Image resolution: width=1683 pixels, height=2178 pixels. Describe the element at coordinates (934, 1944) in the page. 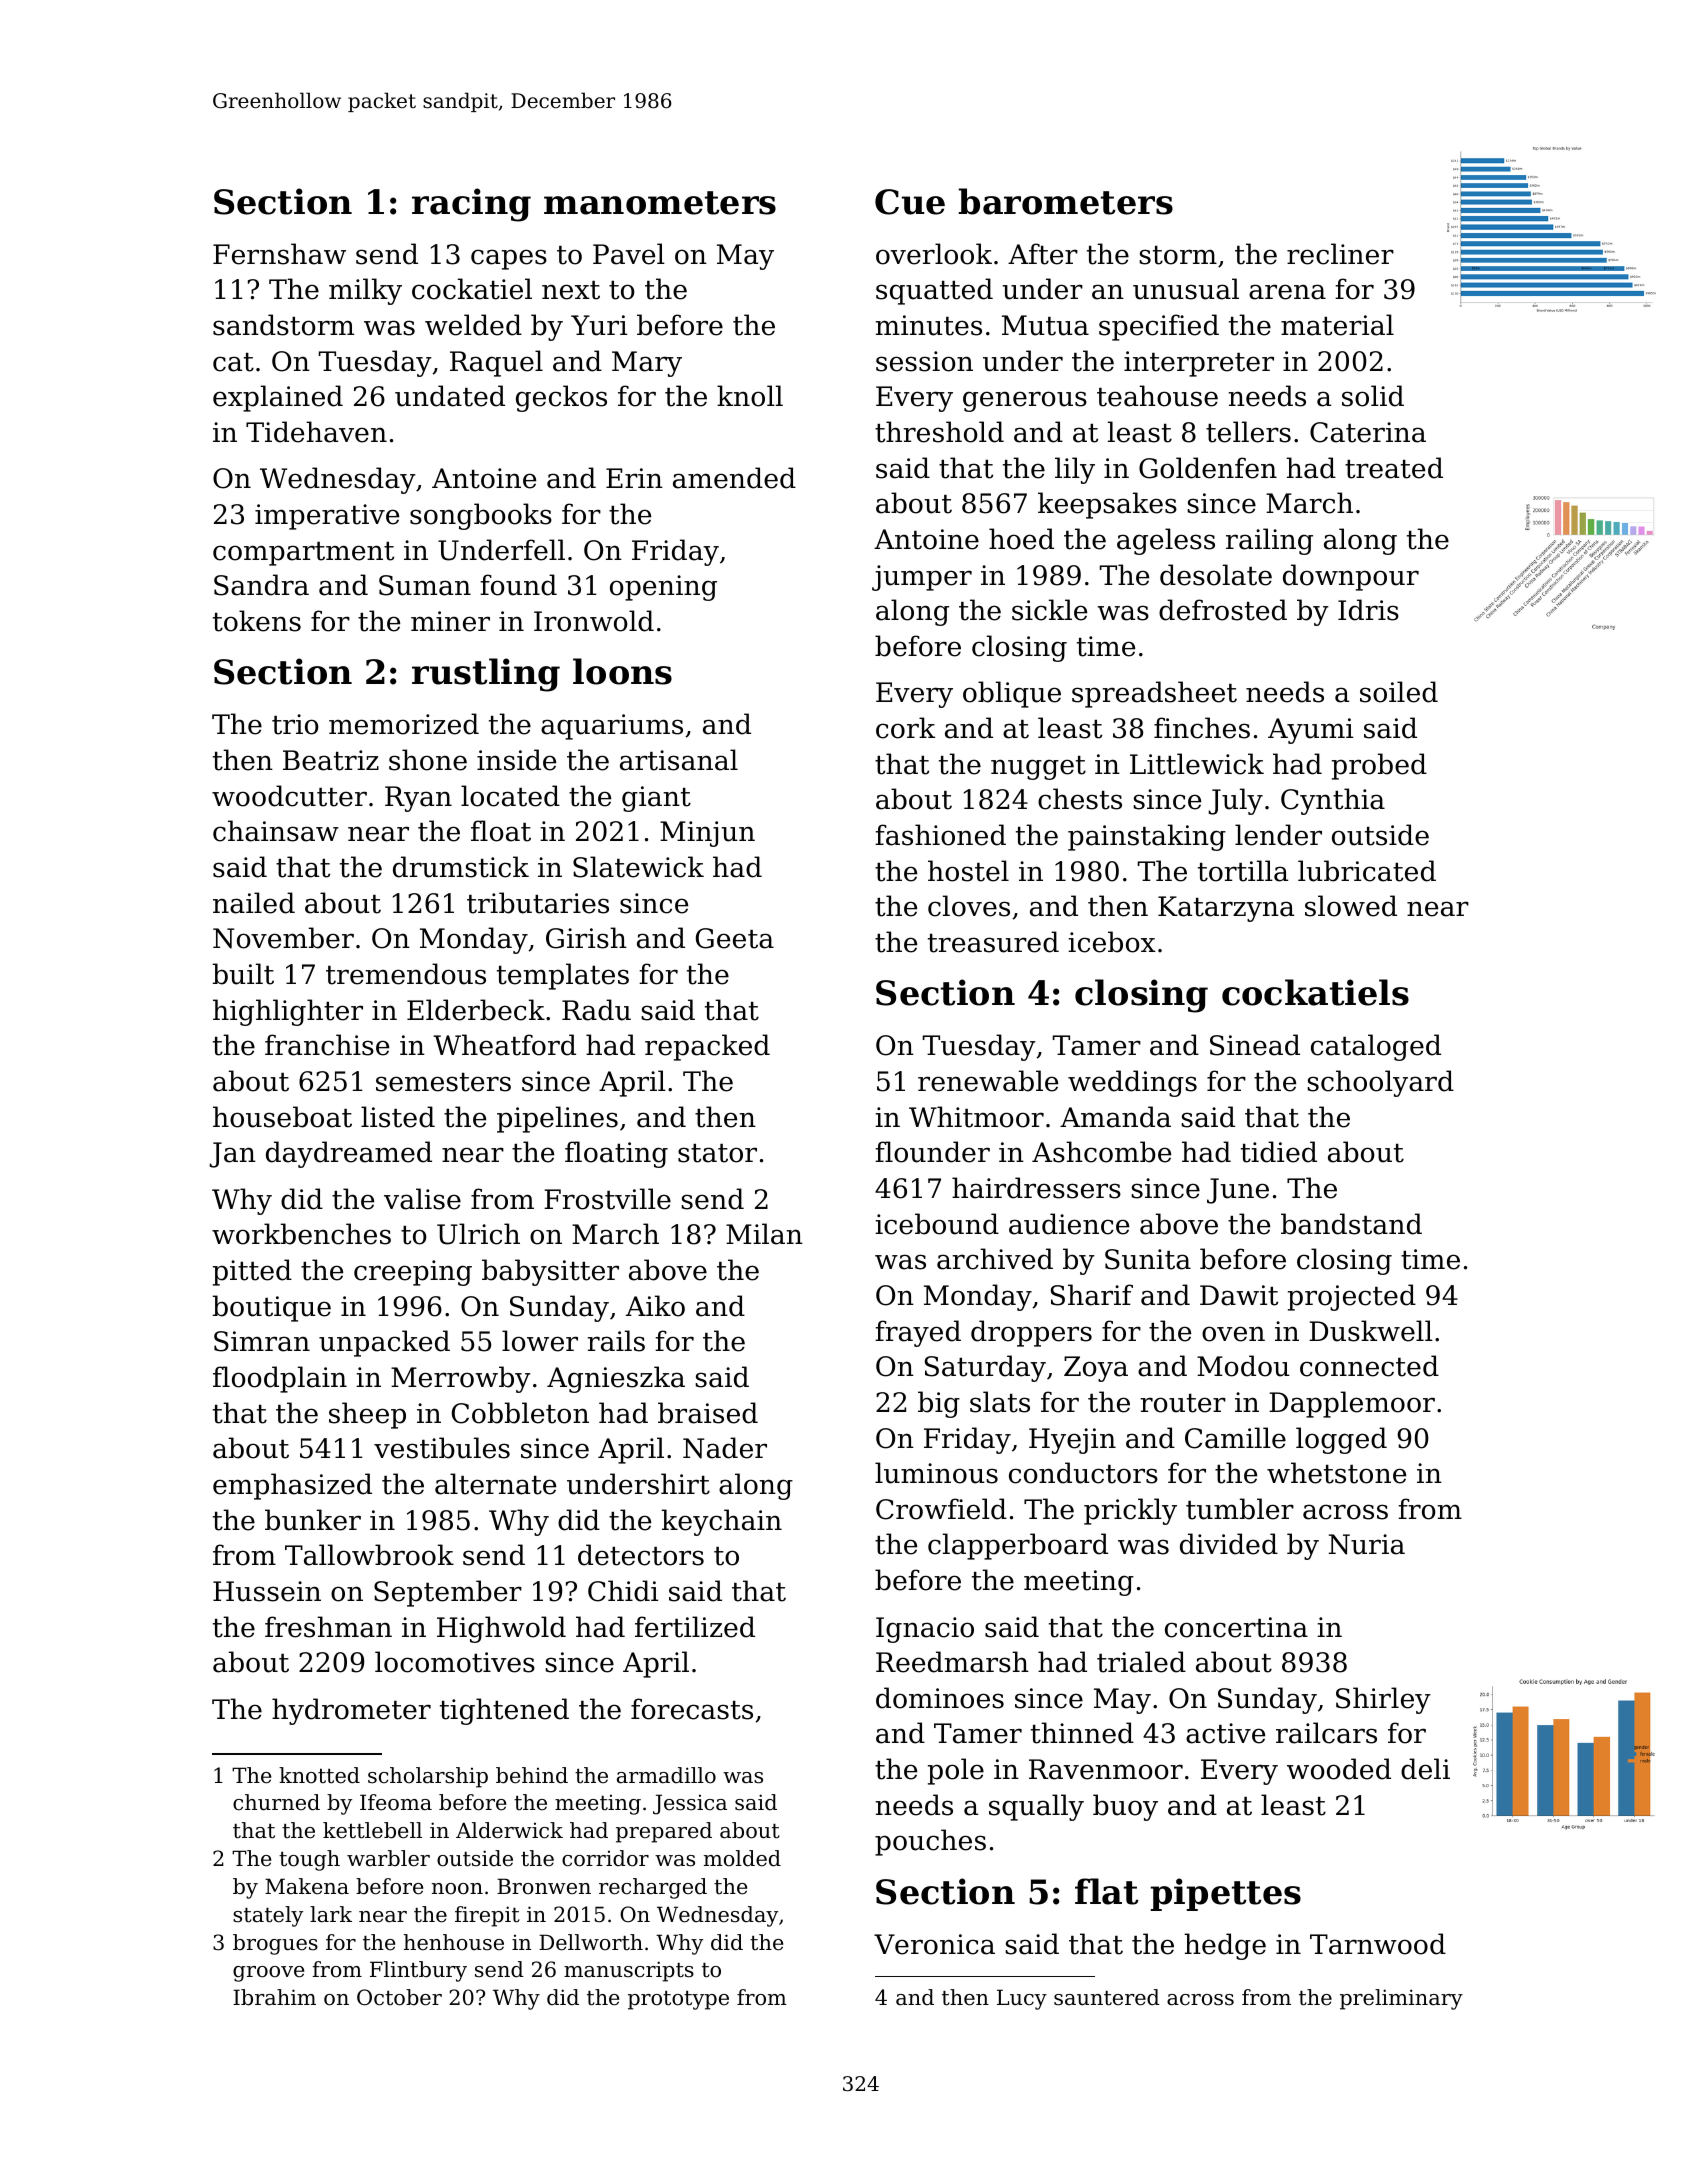

I see `Veronica` at that location.
